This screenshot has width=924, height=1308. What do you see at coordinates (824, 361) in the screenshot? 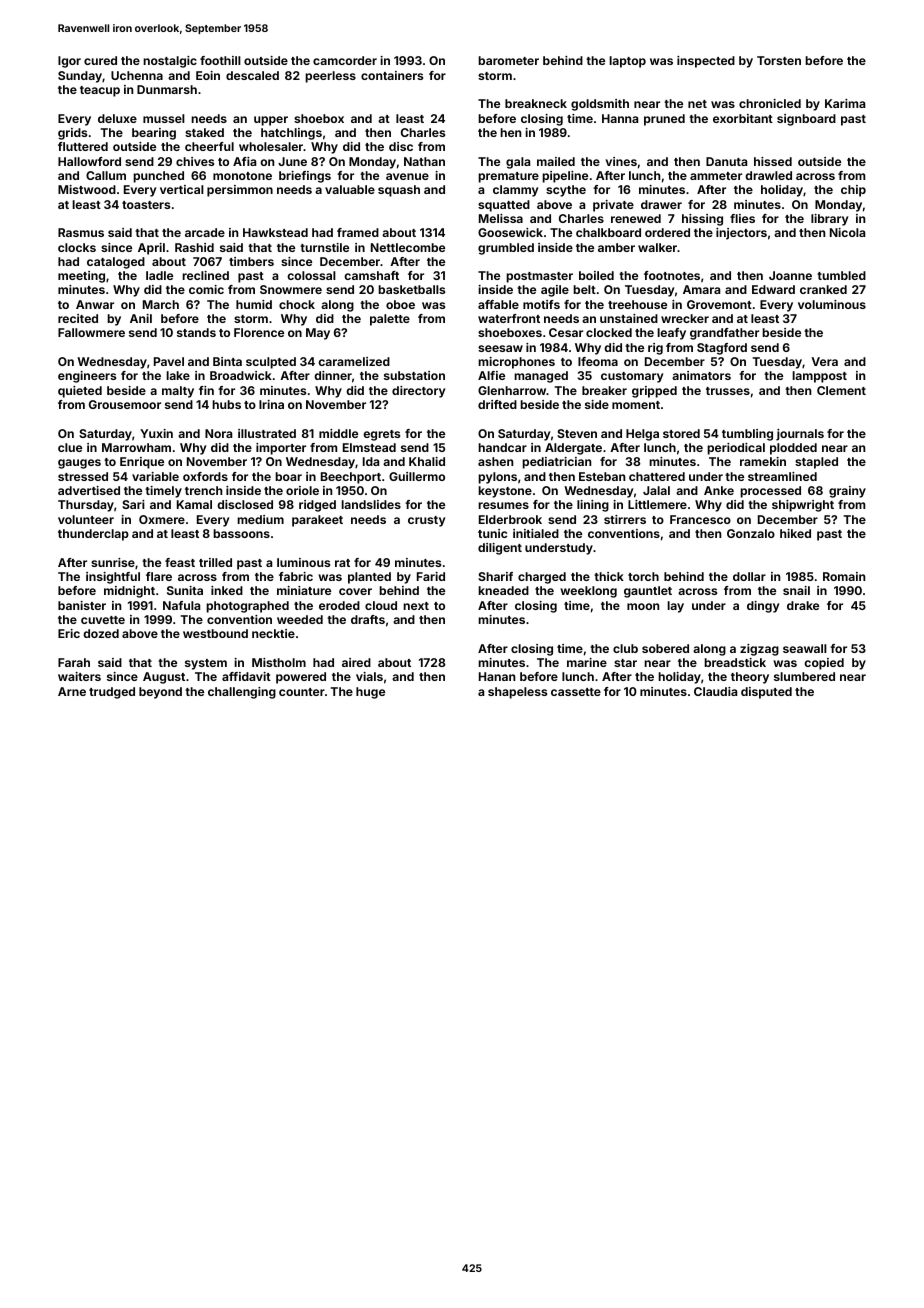
I see `Vera` at bounding box center [824, 361].
